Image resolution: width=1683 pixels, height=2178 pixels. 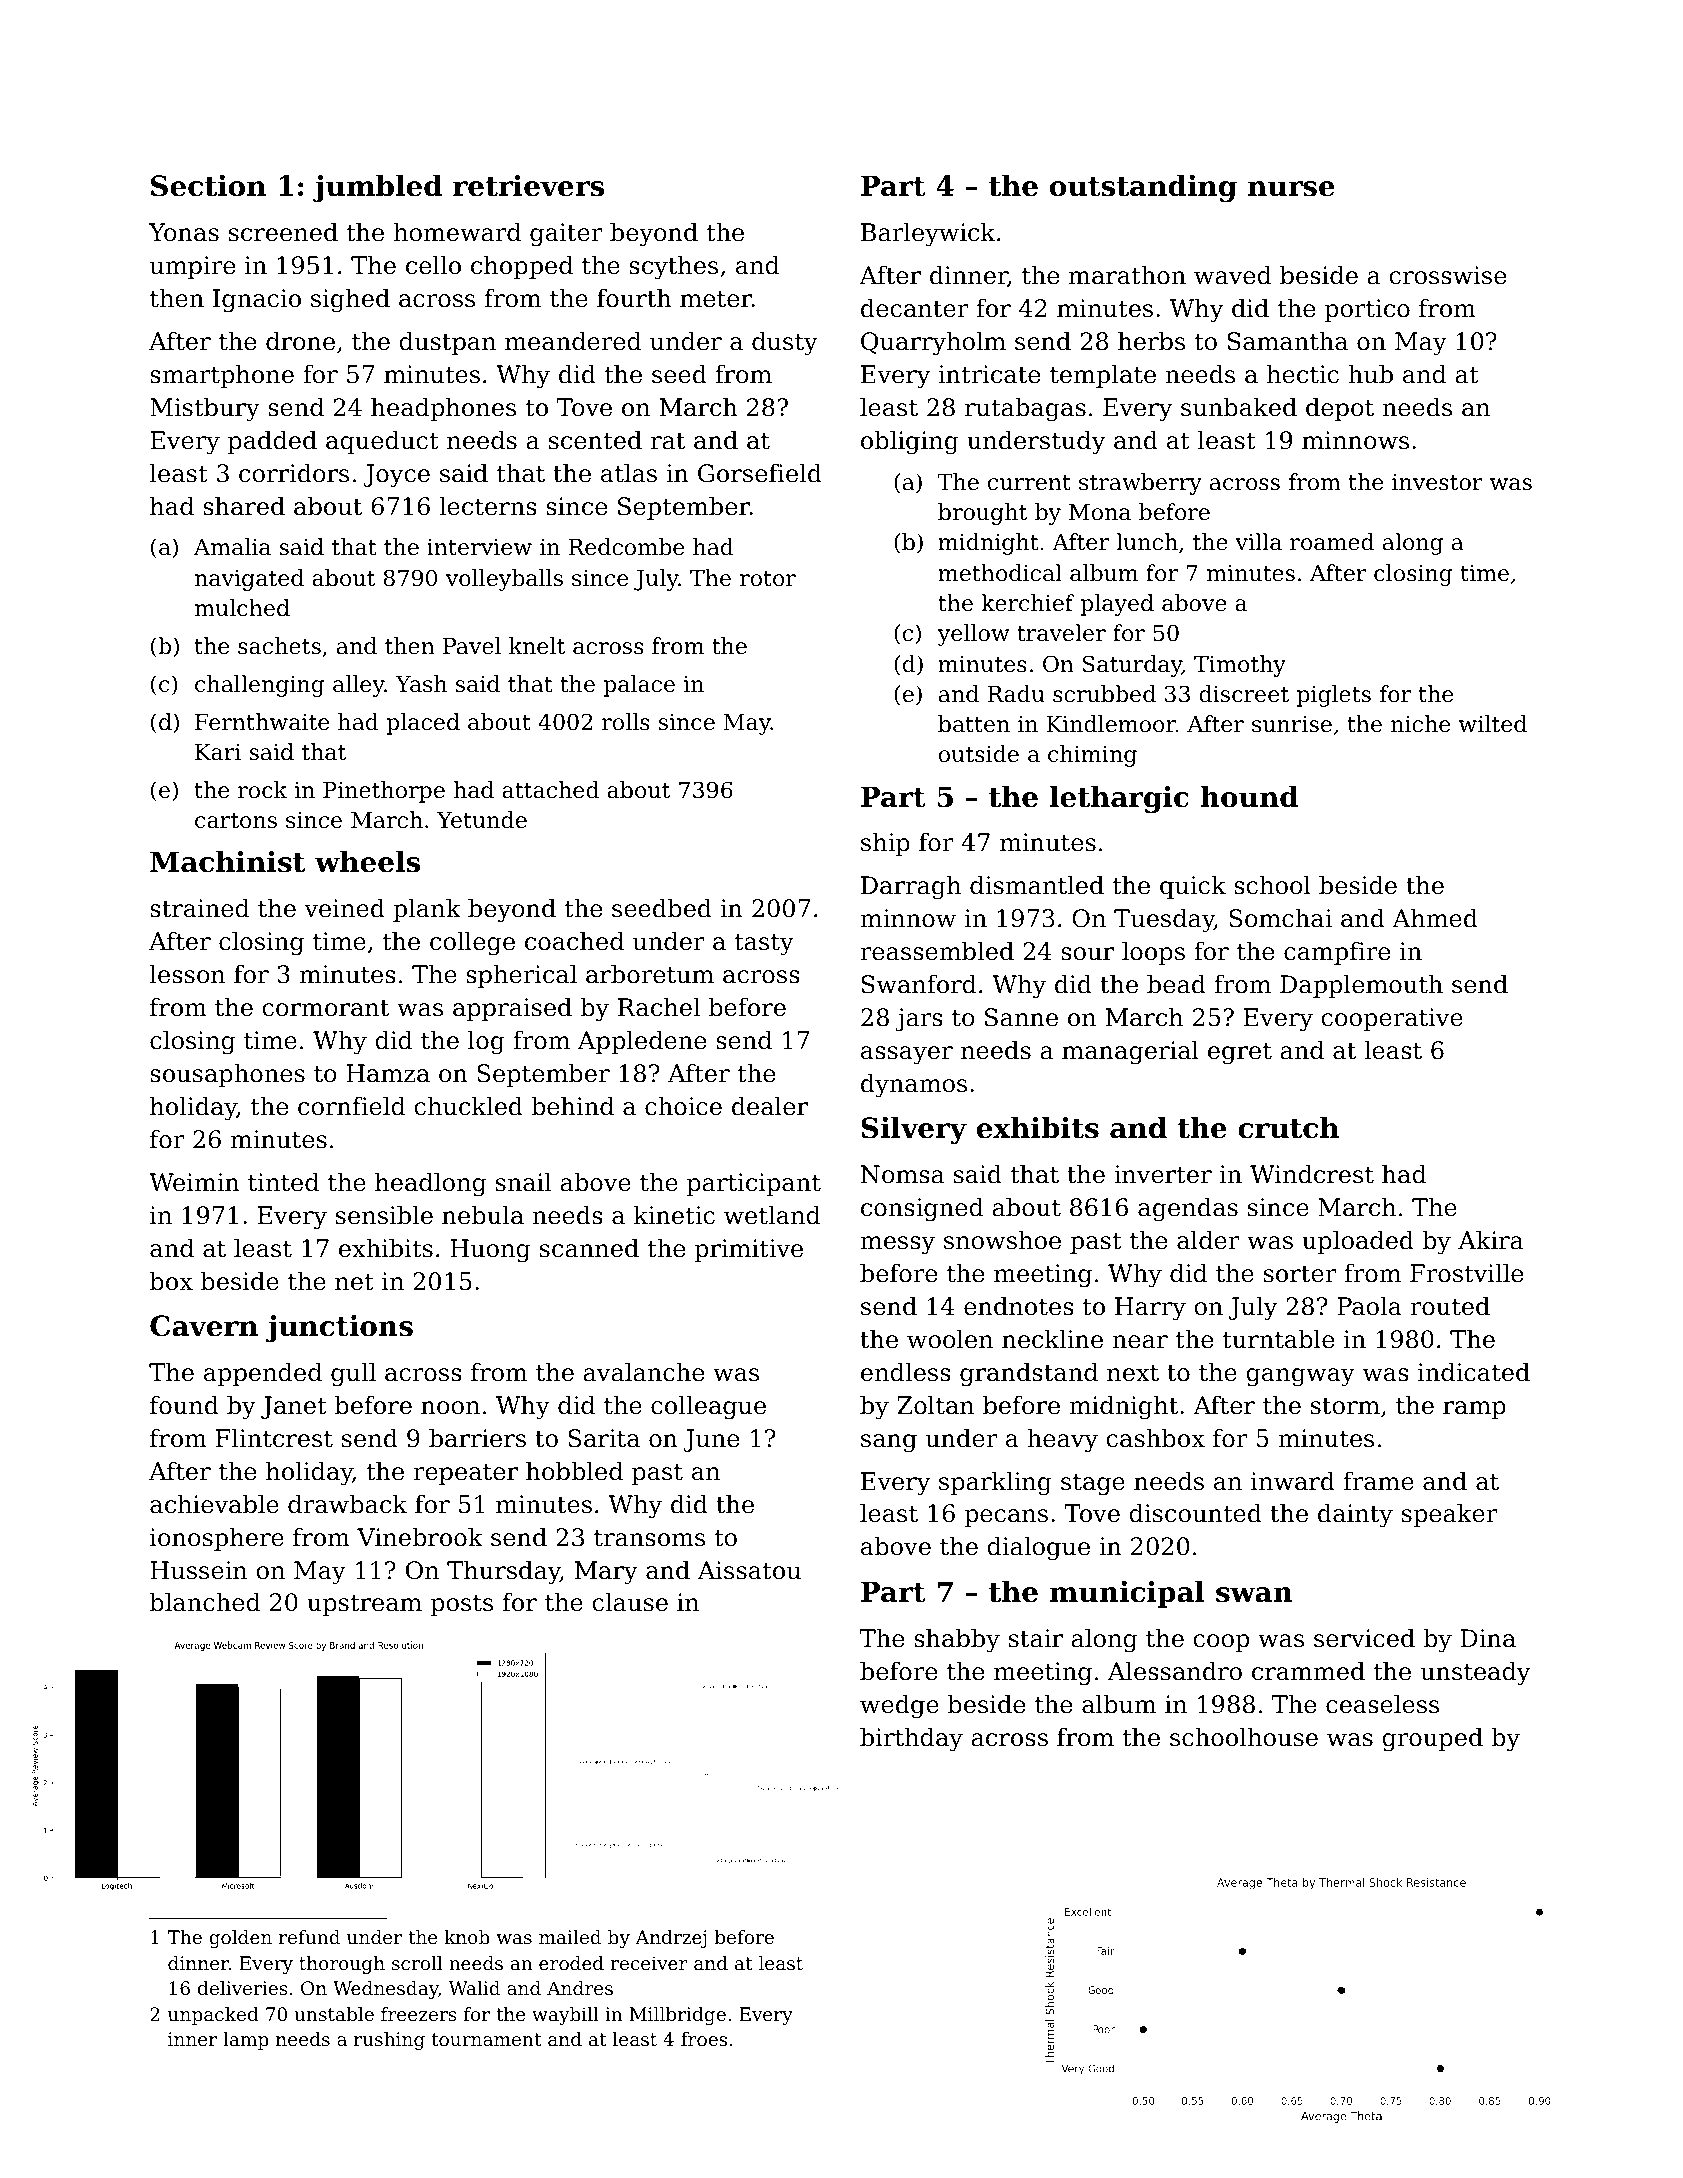 I want to click on roamed, so click(x=1332, y=542).
